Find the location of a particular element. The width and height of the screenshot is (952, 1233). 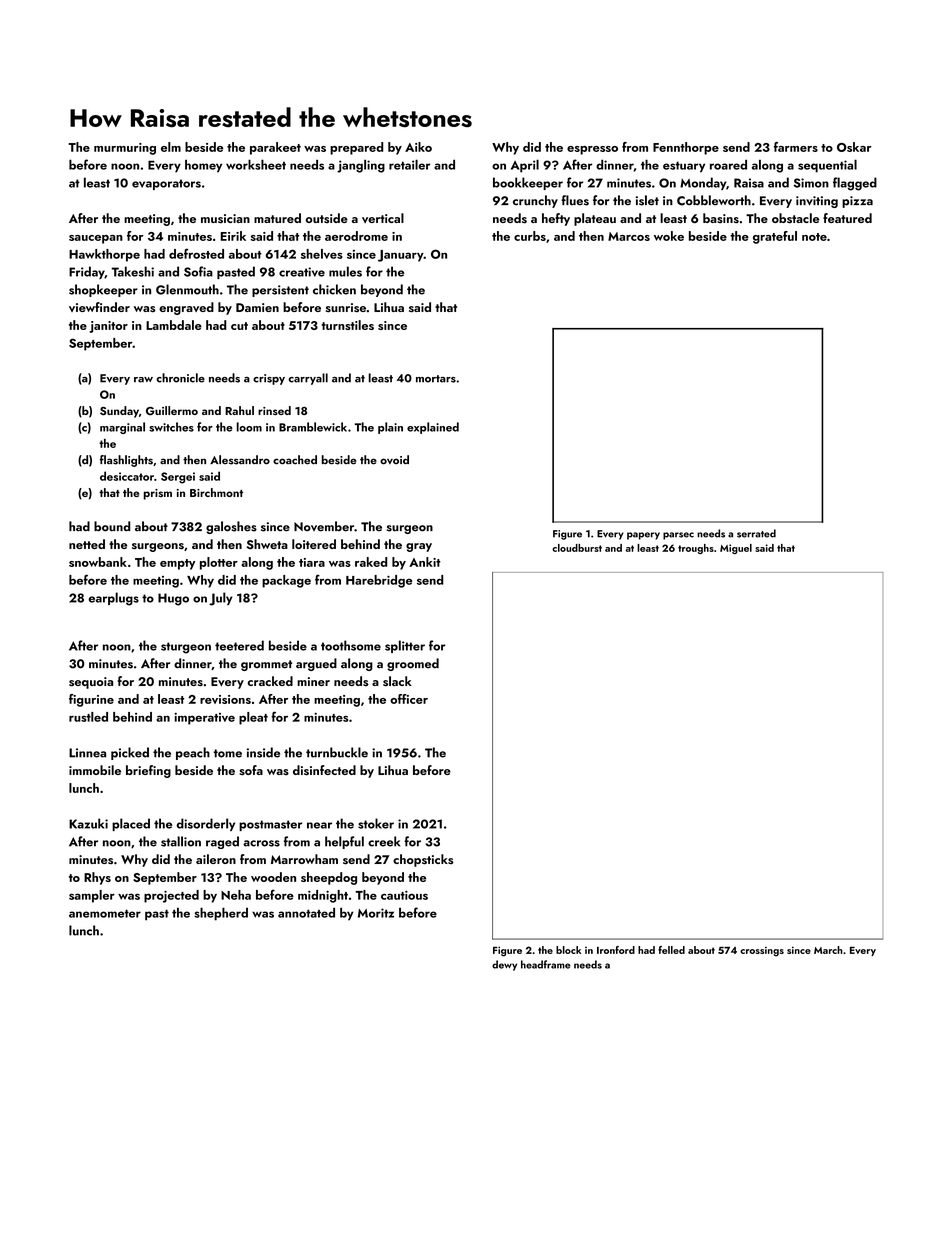

grateful is located at coordinates (775, 237).
